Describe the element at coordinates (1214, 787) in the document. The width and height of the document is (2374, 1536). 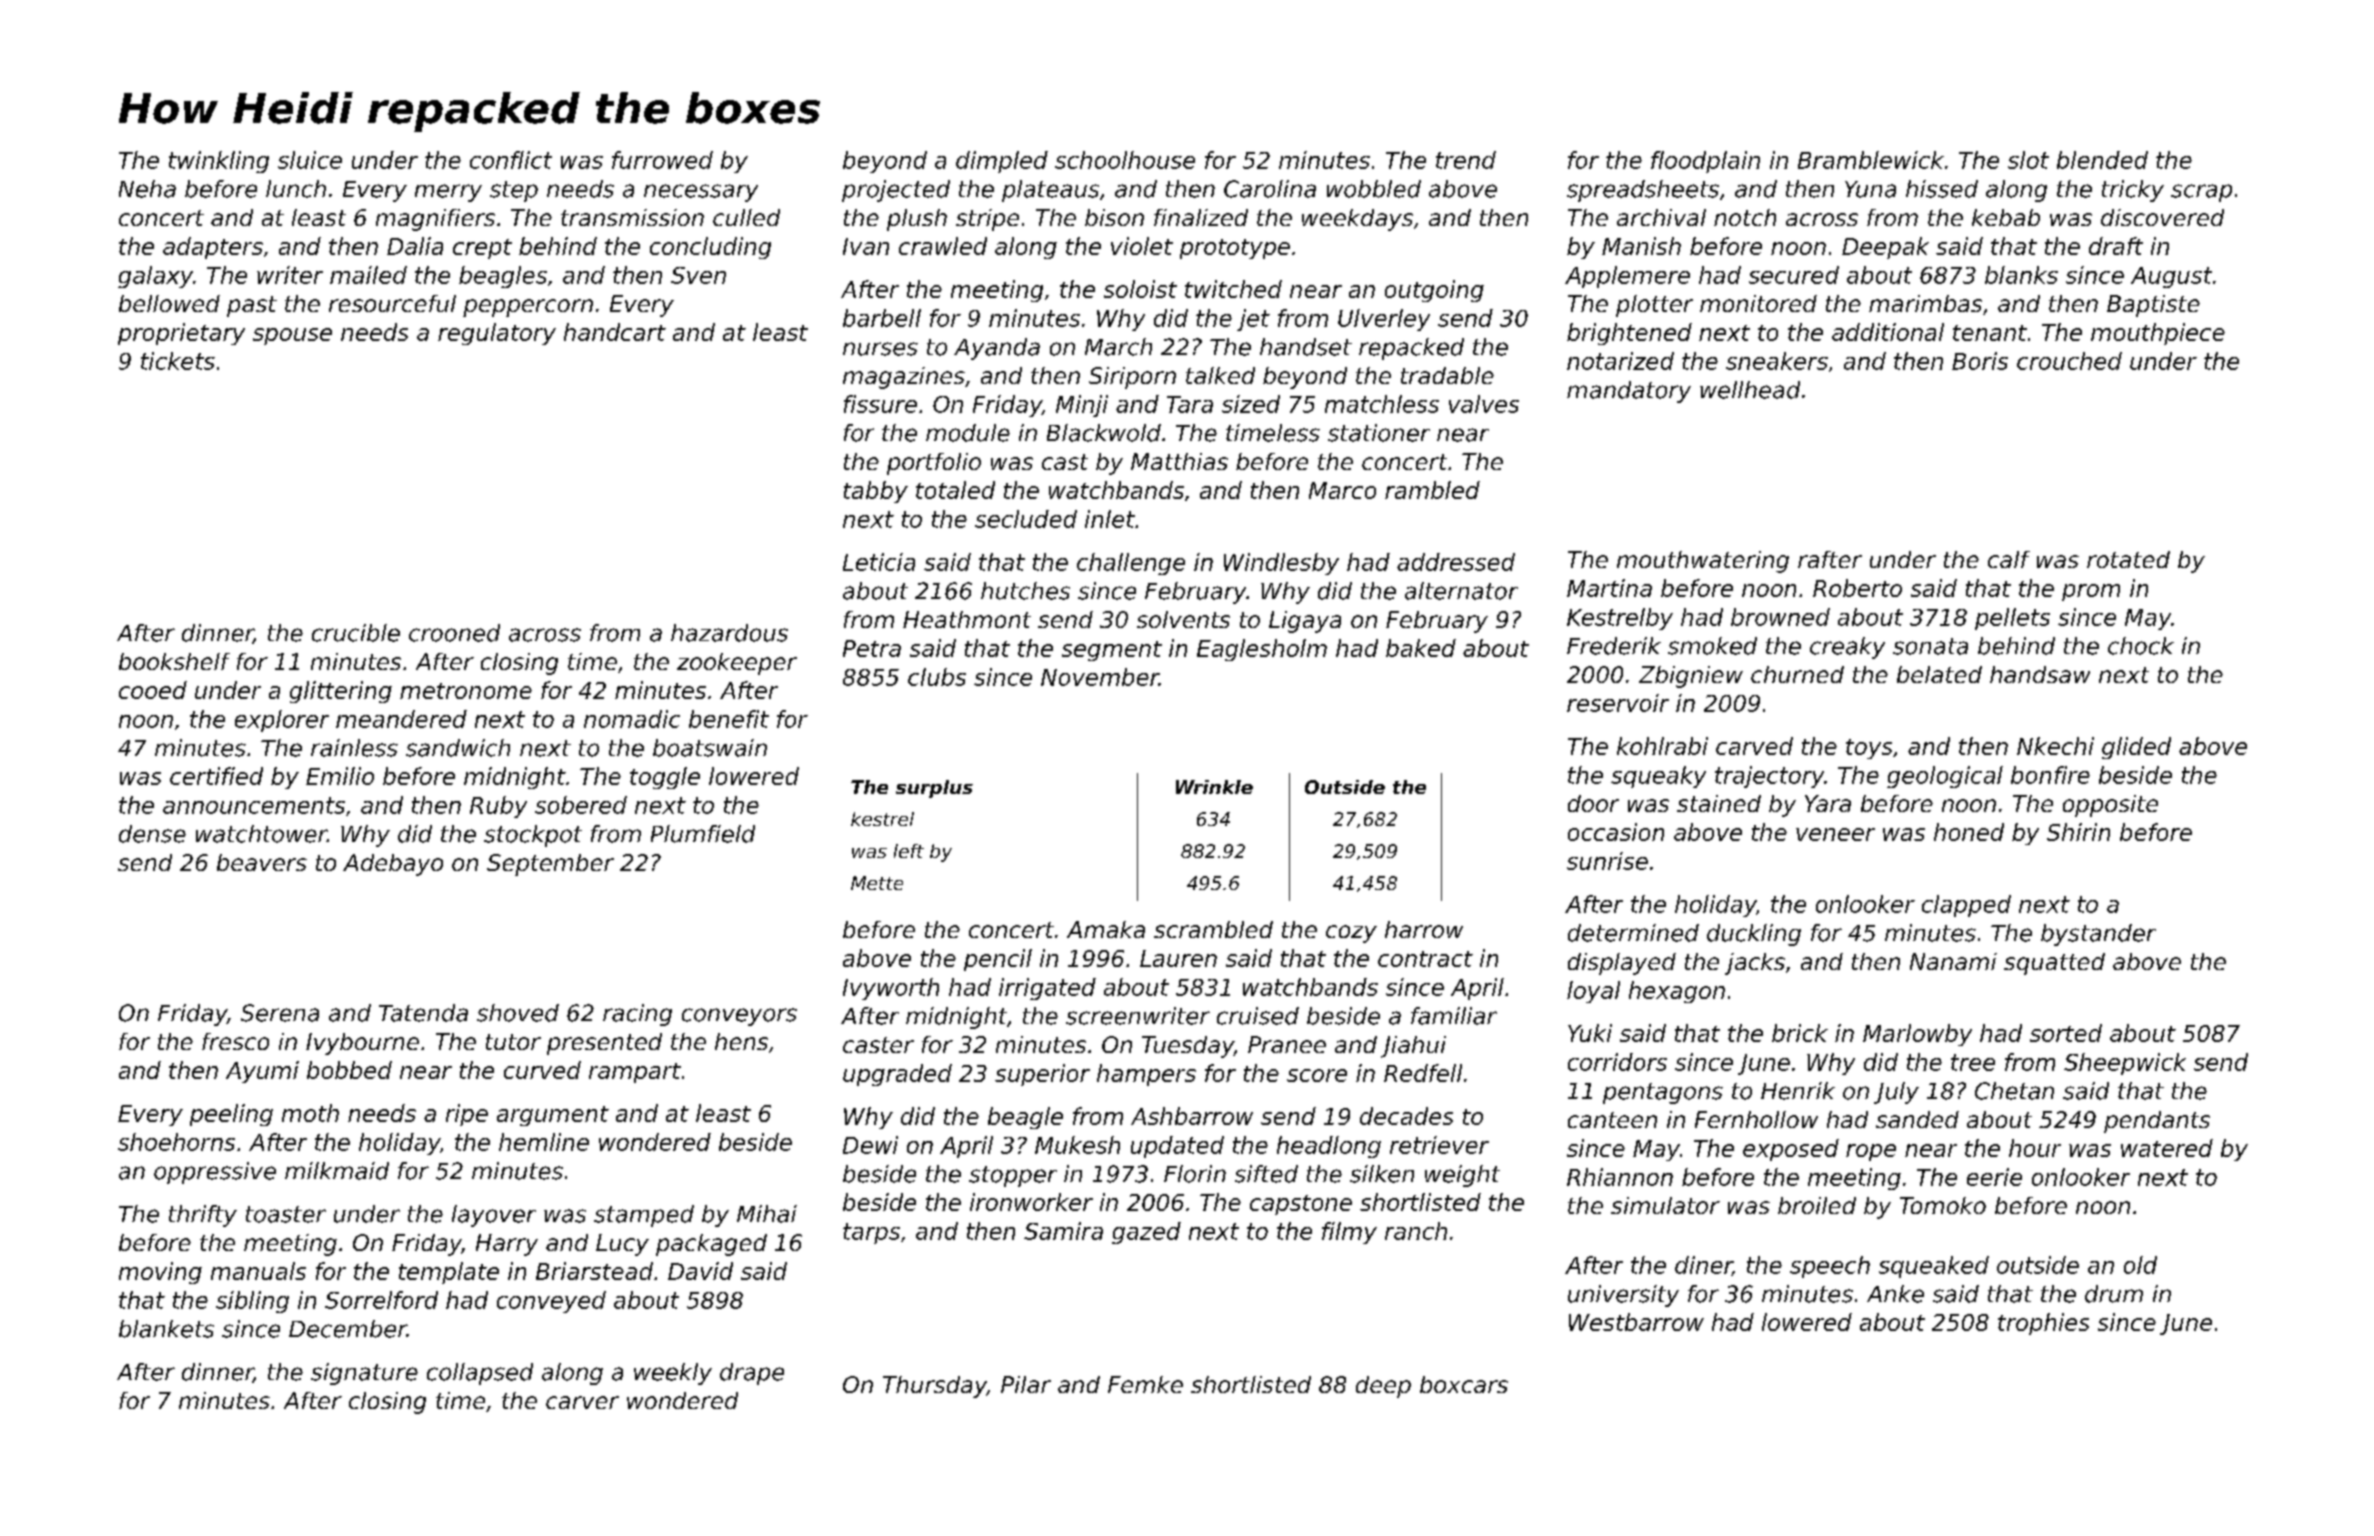
I see `Wrinkle` at that location.
